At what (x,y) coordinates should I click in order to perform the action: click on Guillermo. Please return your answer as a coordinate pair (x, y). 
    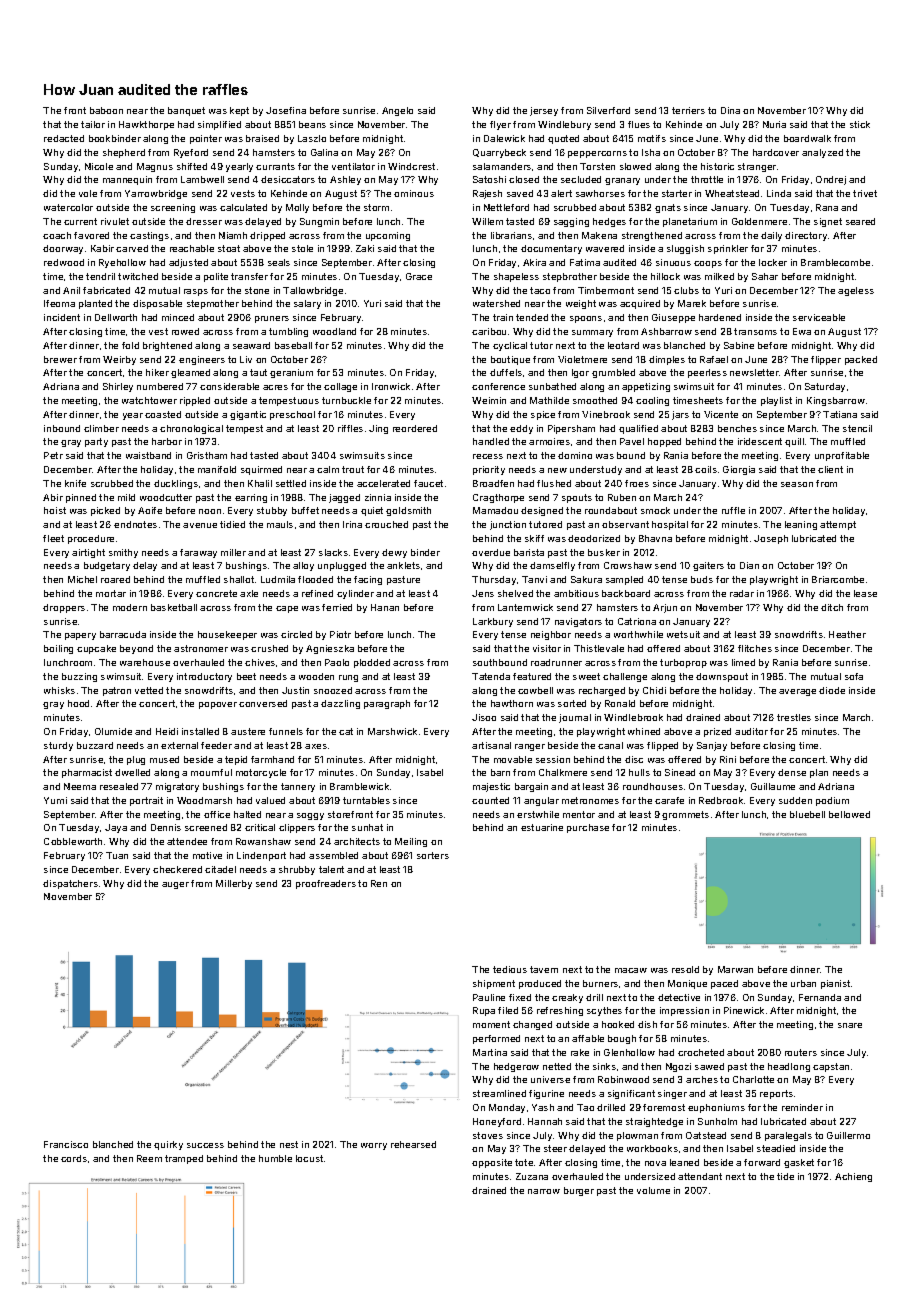
    Looking at the image, I should click on (848, 1135).
